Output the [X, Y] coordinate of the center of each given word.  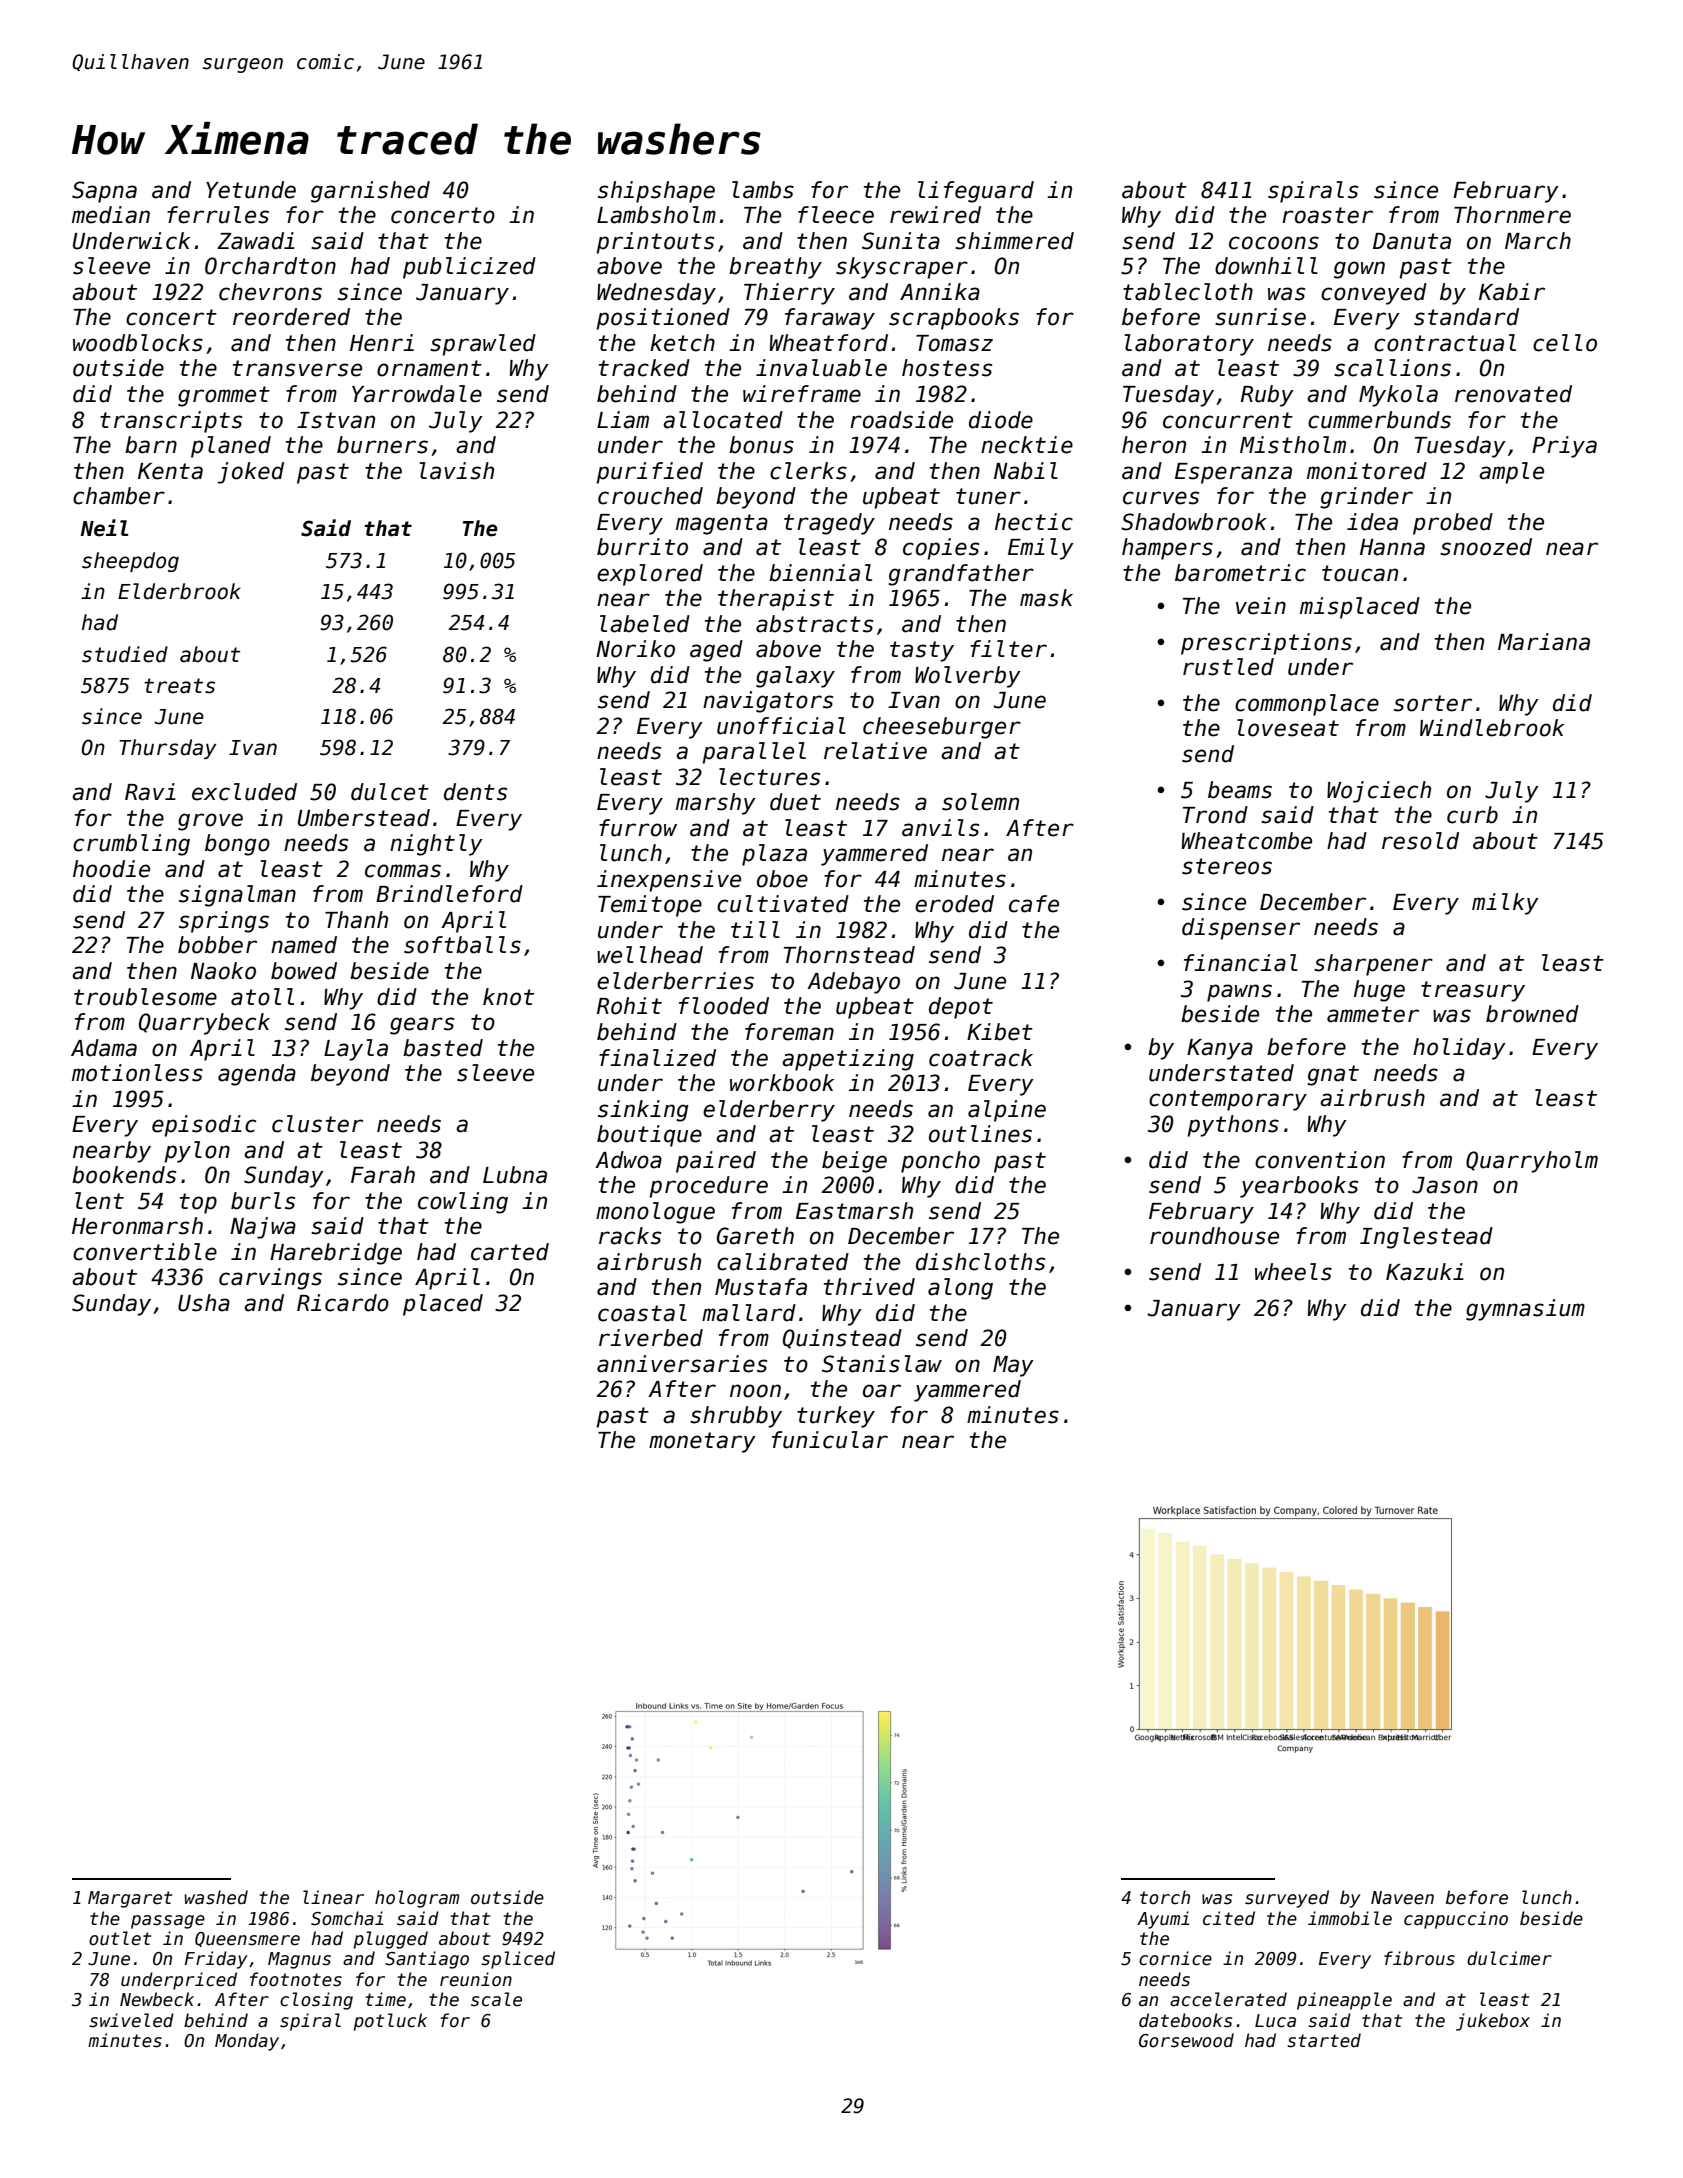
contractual [1445, 343]
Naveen [1402, 1898]
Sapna [104, 192]
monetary [702, 1442]
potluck [390, 2022]
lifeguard [976, 192]
